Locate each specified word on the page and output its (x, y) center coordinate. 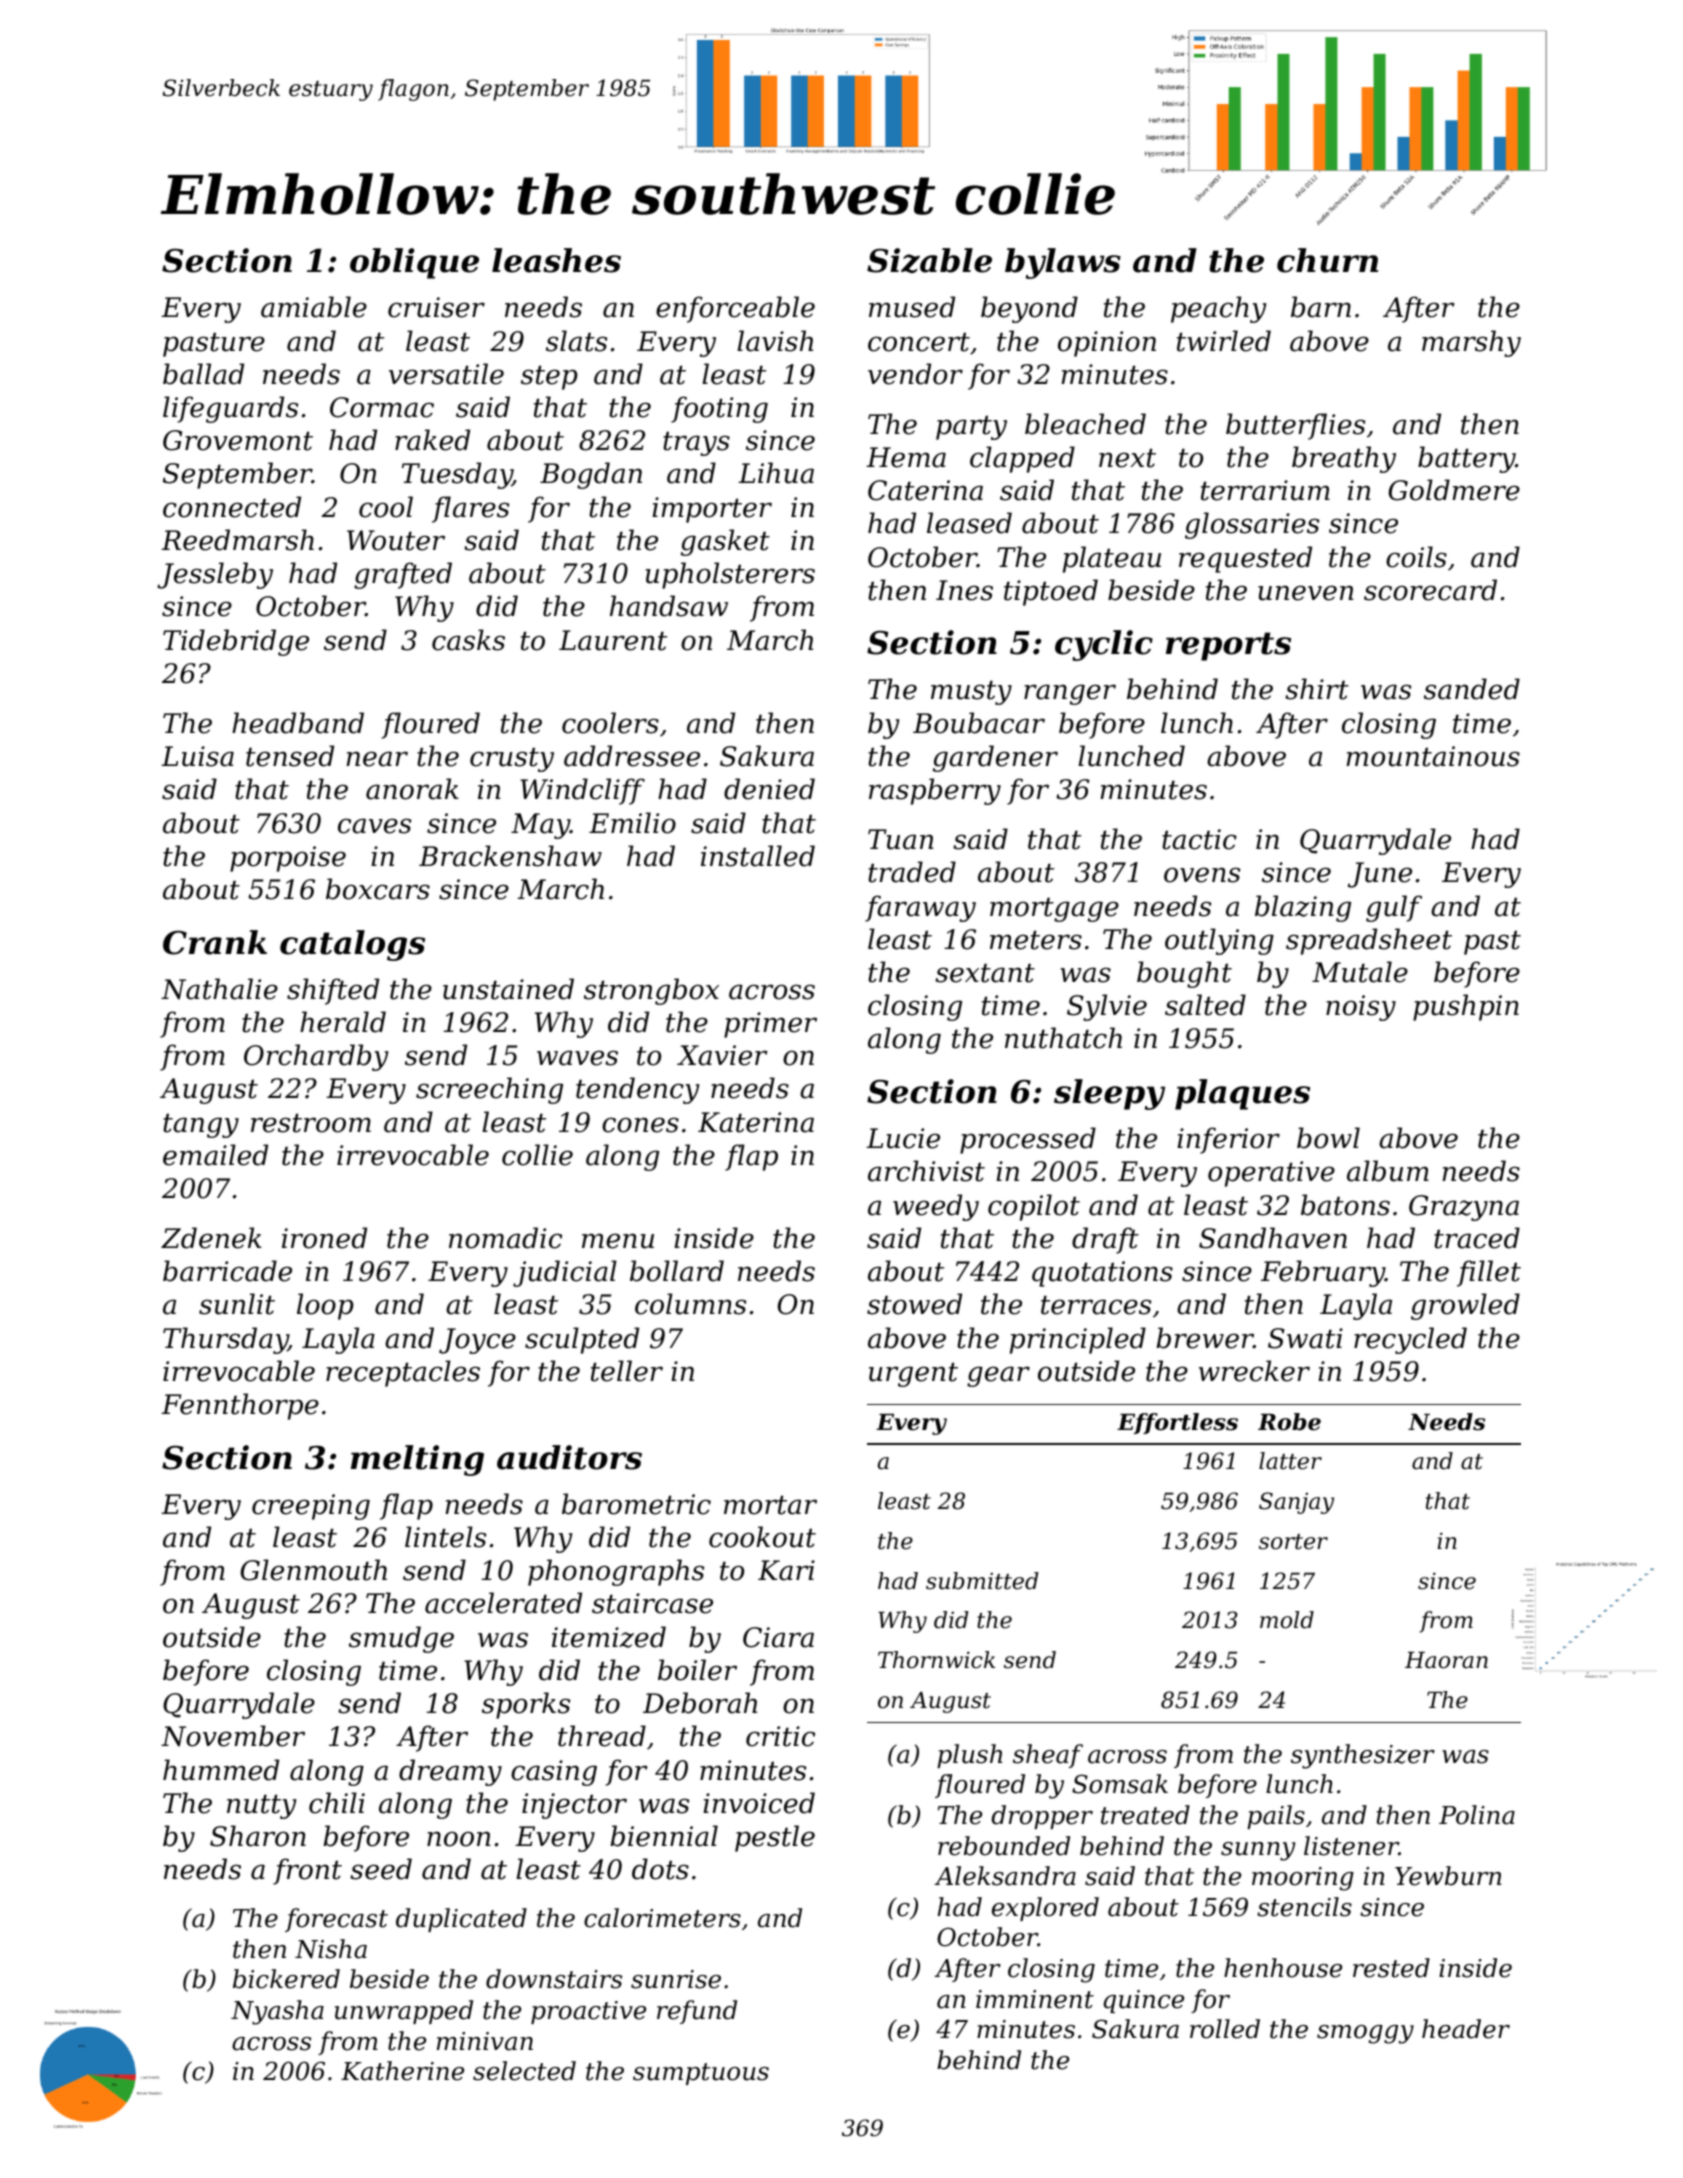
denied (769, 789)
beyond (1029, 309)
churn (1327, 260)
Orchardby (316, 1057)
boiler (697, 1670)
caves (374, 826)
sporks (526, 1705)
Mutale (1360, 972)
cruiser (436, 307)
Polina (1477, 1815)
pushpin (1466, 1007)
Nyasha (277, 2012)
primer (770, 1025)
